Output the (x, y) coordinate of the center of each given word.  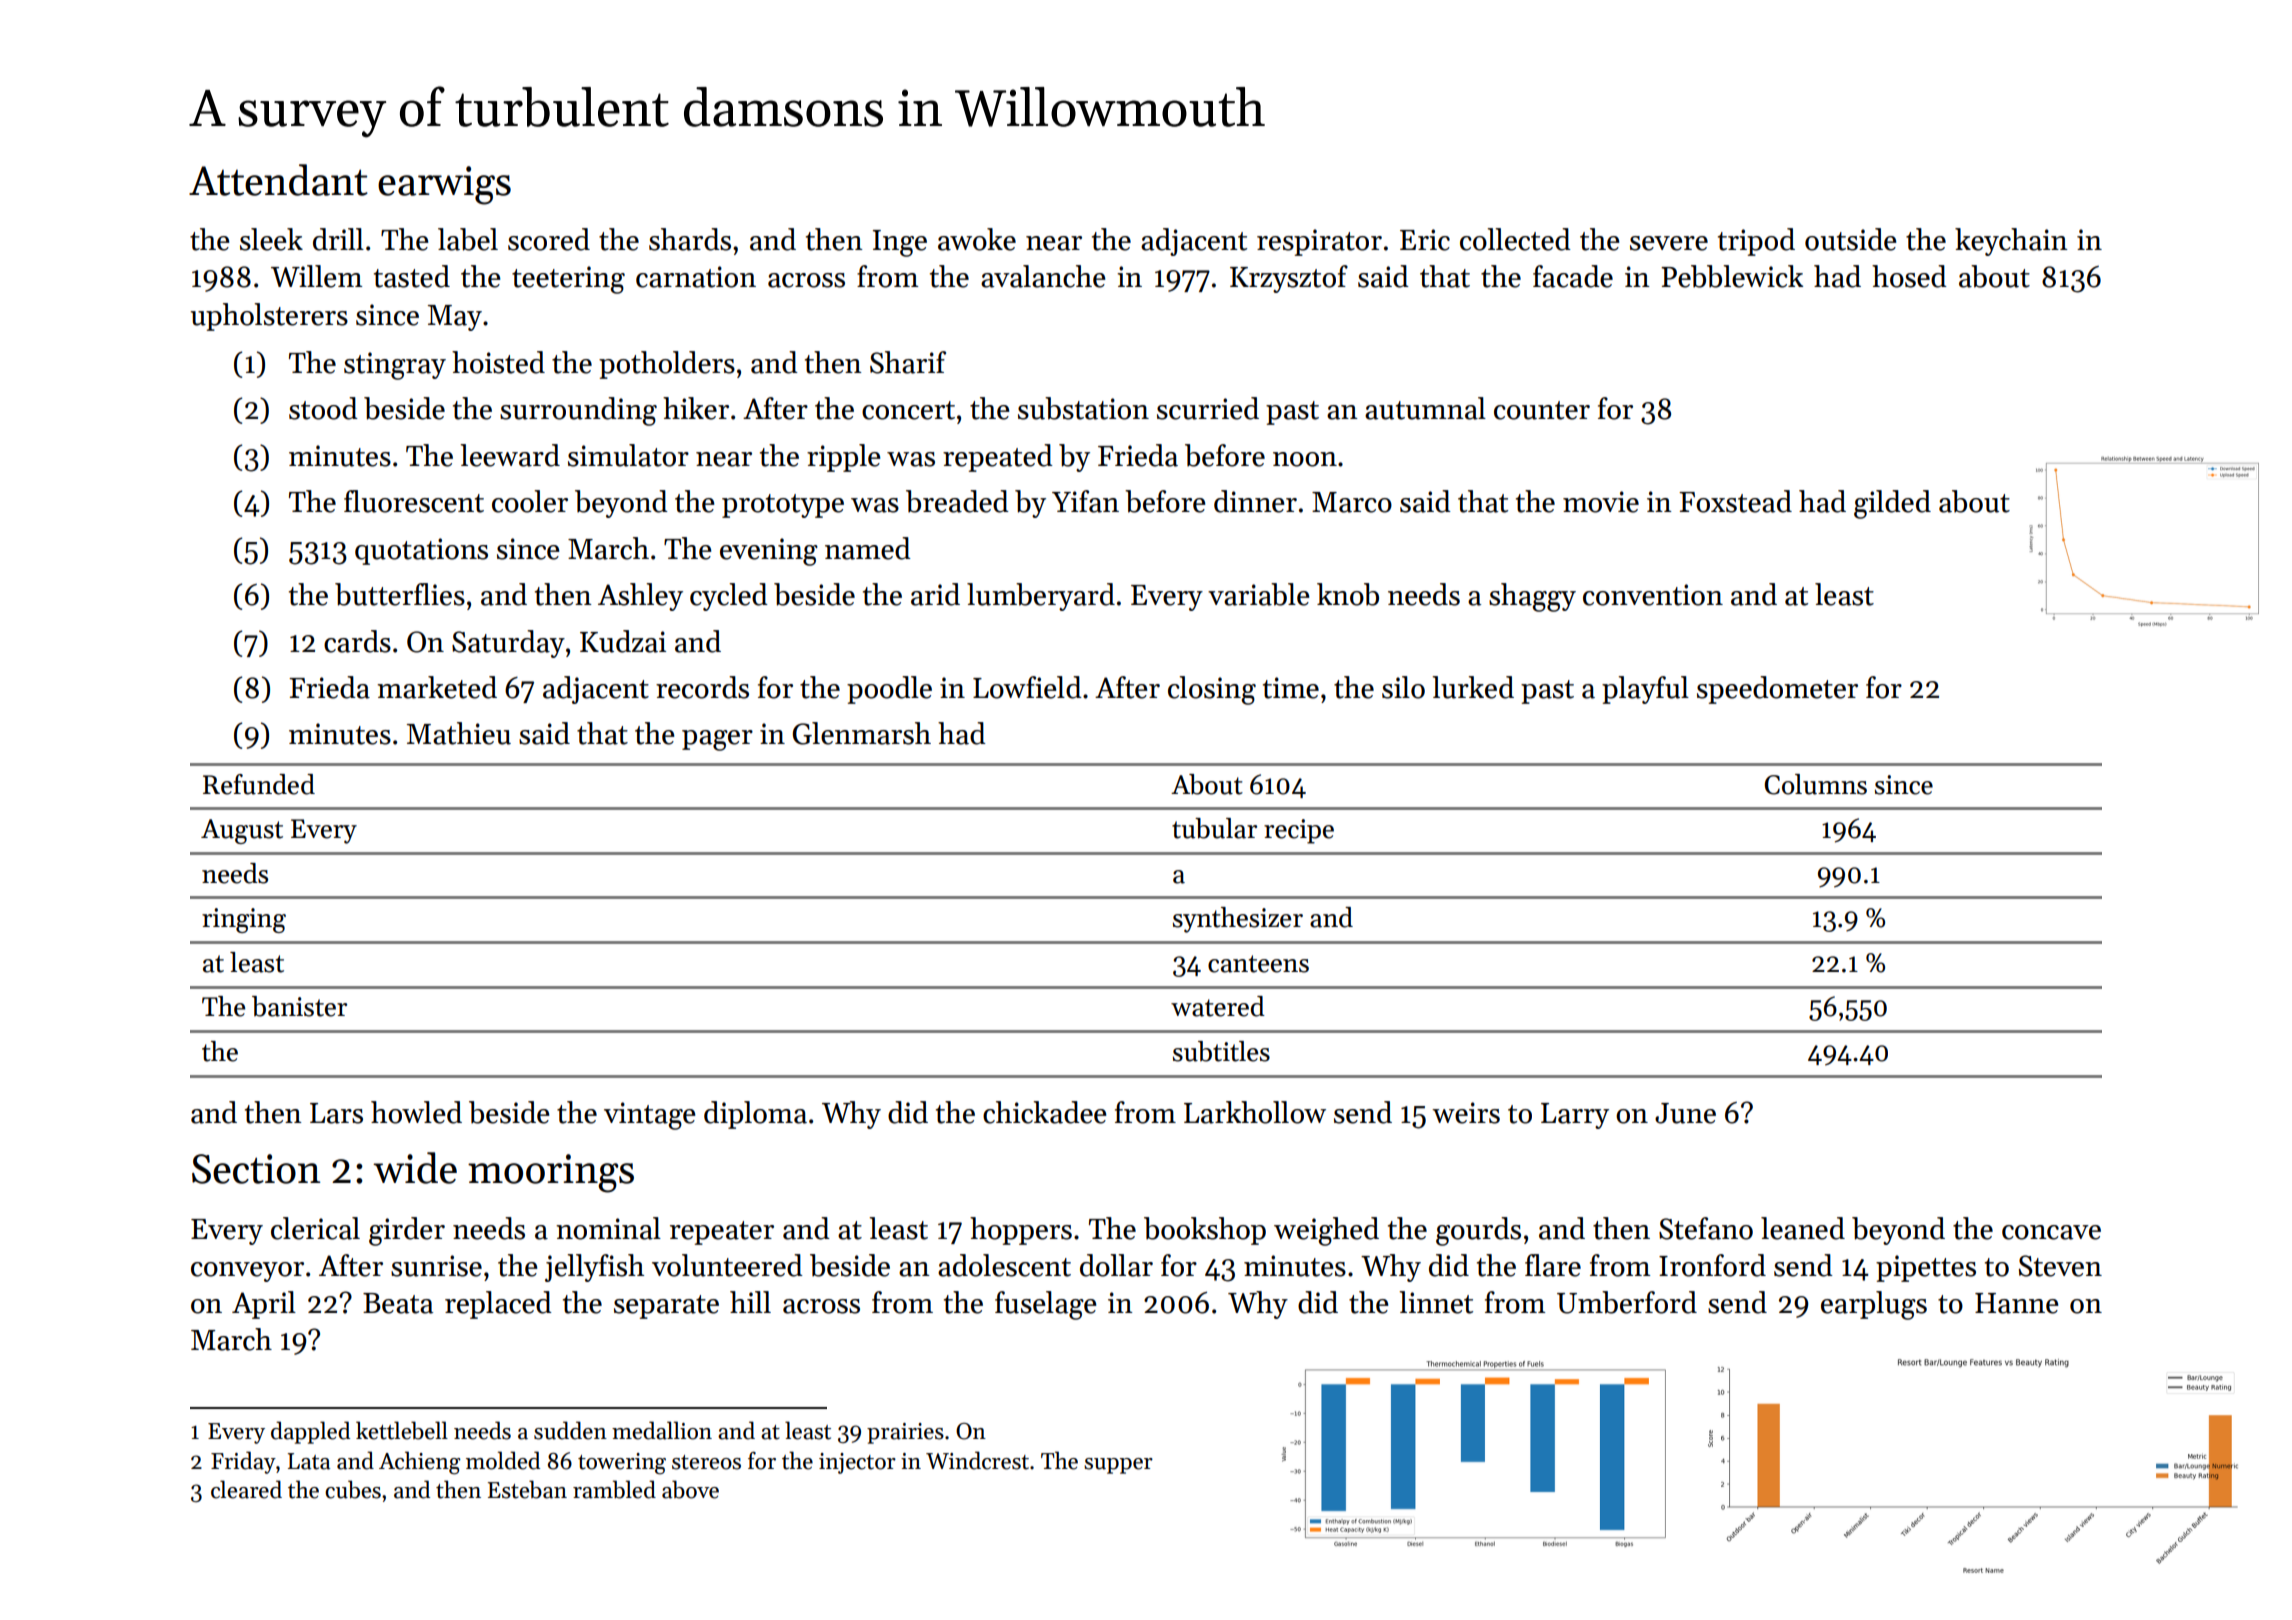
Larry (1575, 1116)
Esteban (527, 1489)
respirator (1319, 242)
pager (717, 740)
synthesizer (1238, 920)
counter (1542, 410)
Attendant (278, 180)
